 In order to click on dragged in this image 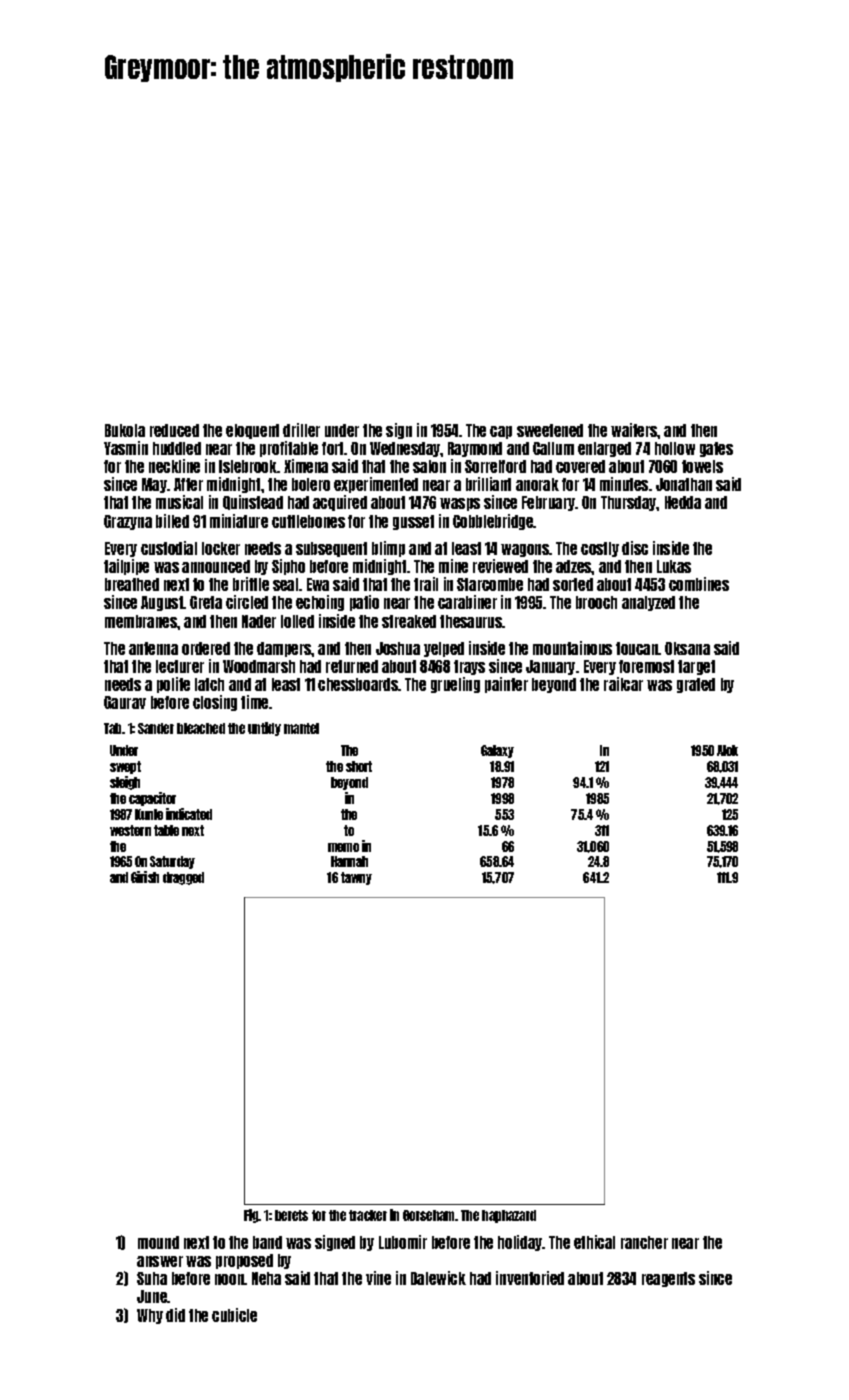, I will do `click(183, 878)`.
